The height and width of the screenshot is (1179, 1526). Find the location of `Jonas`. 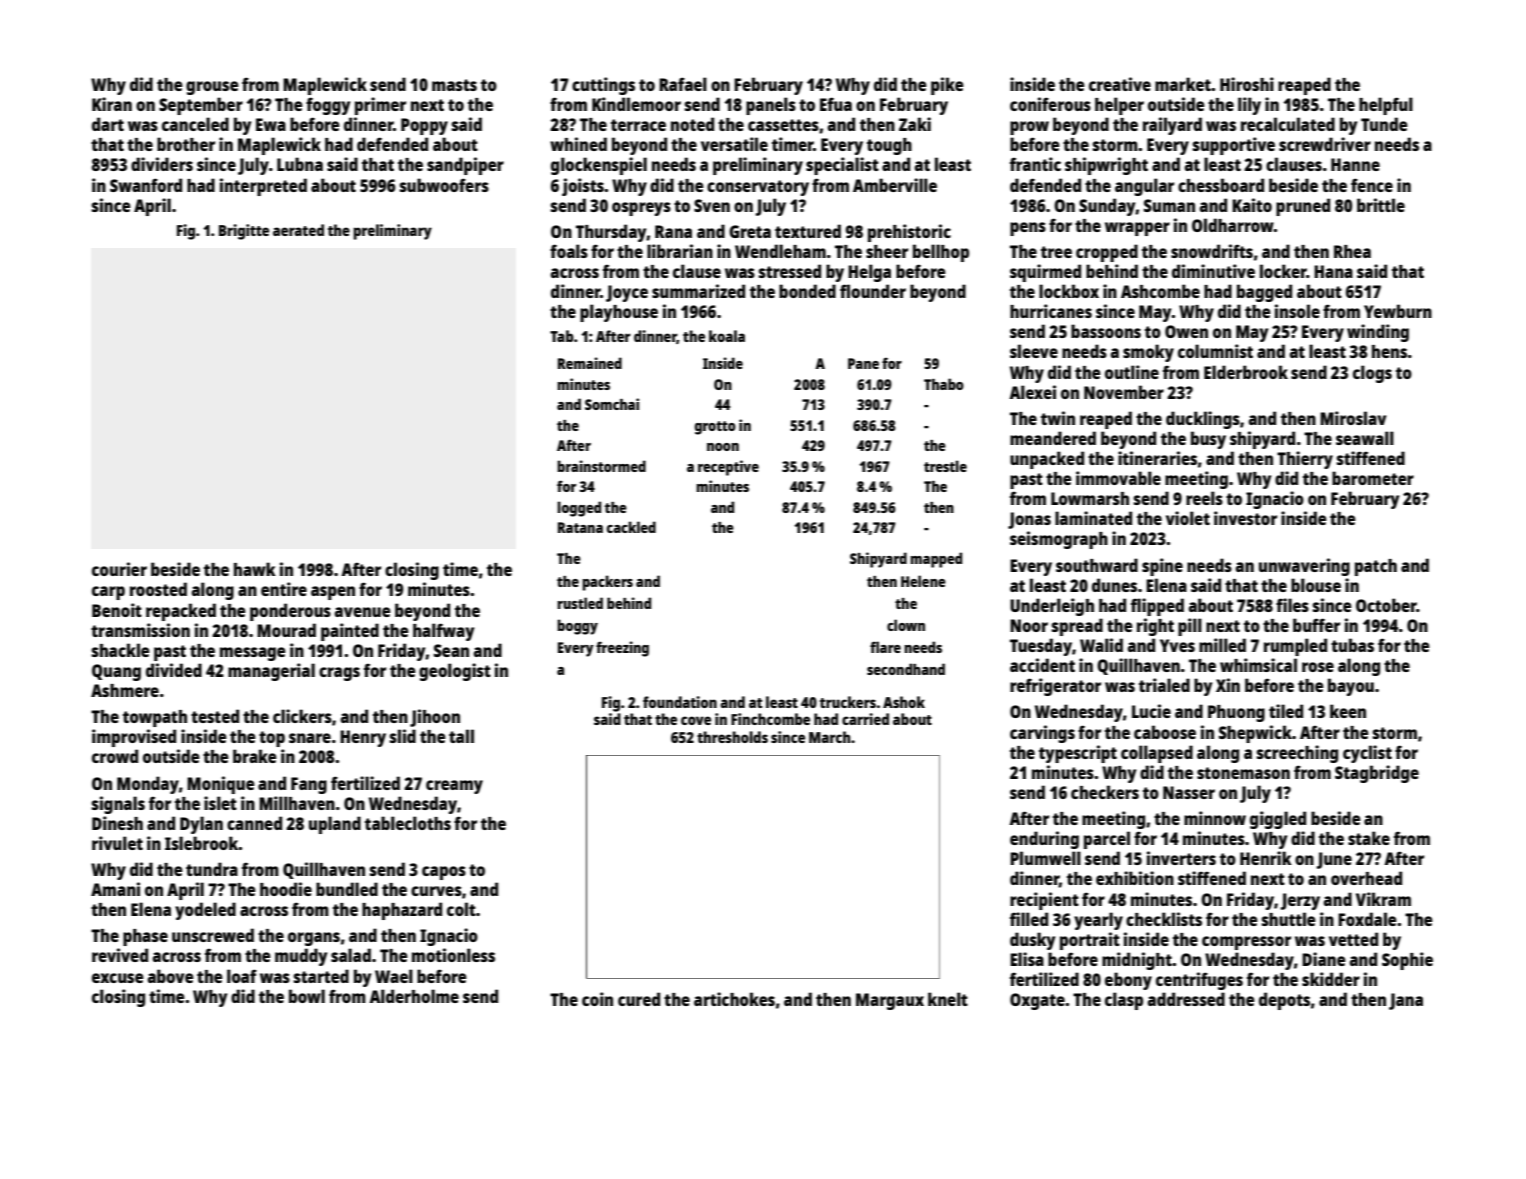

Jonas is located at coordinates (1029, 520).
